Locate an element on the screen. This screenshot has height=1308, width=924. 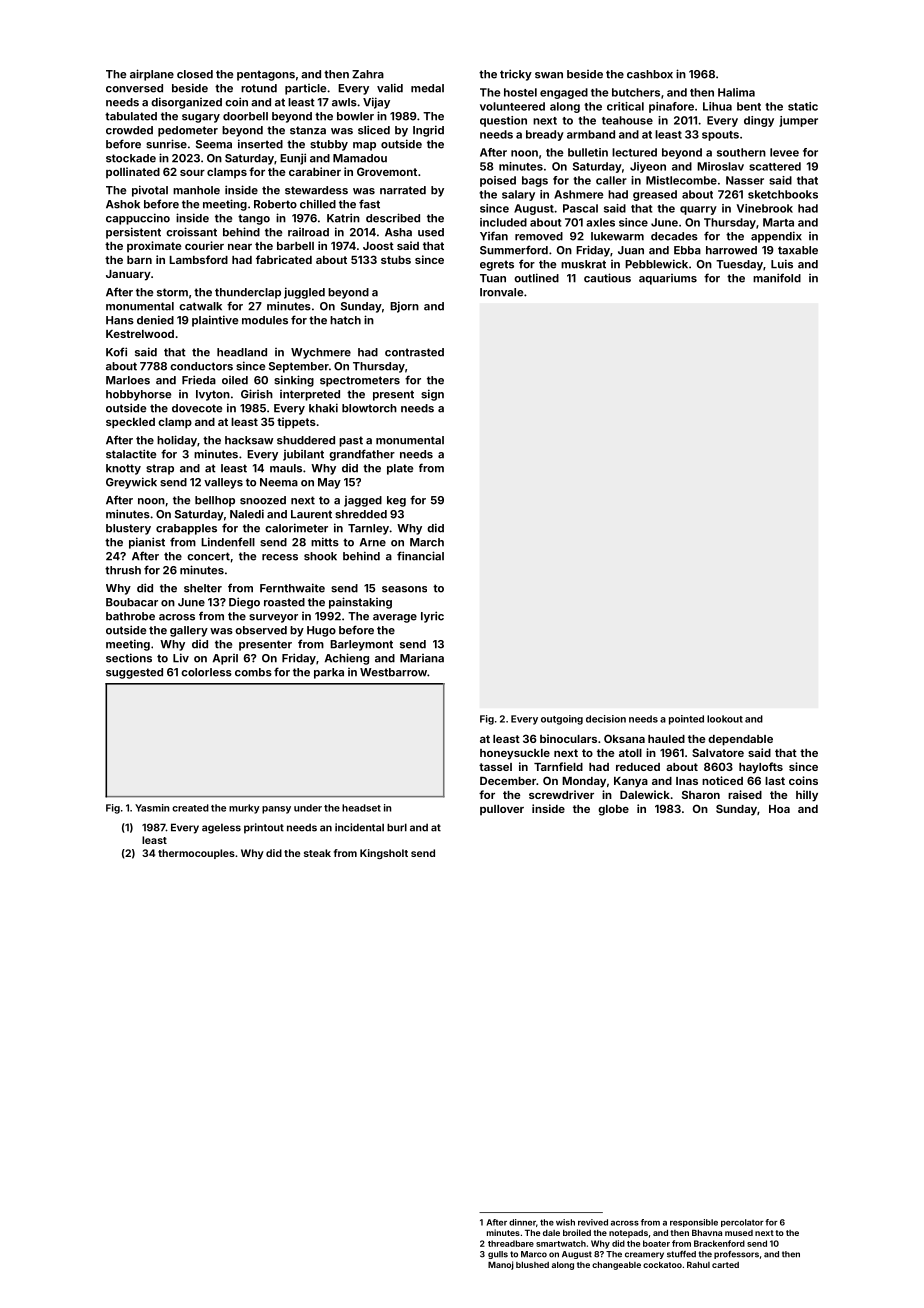
dinner is located at coordinates (522, 1222).
